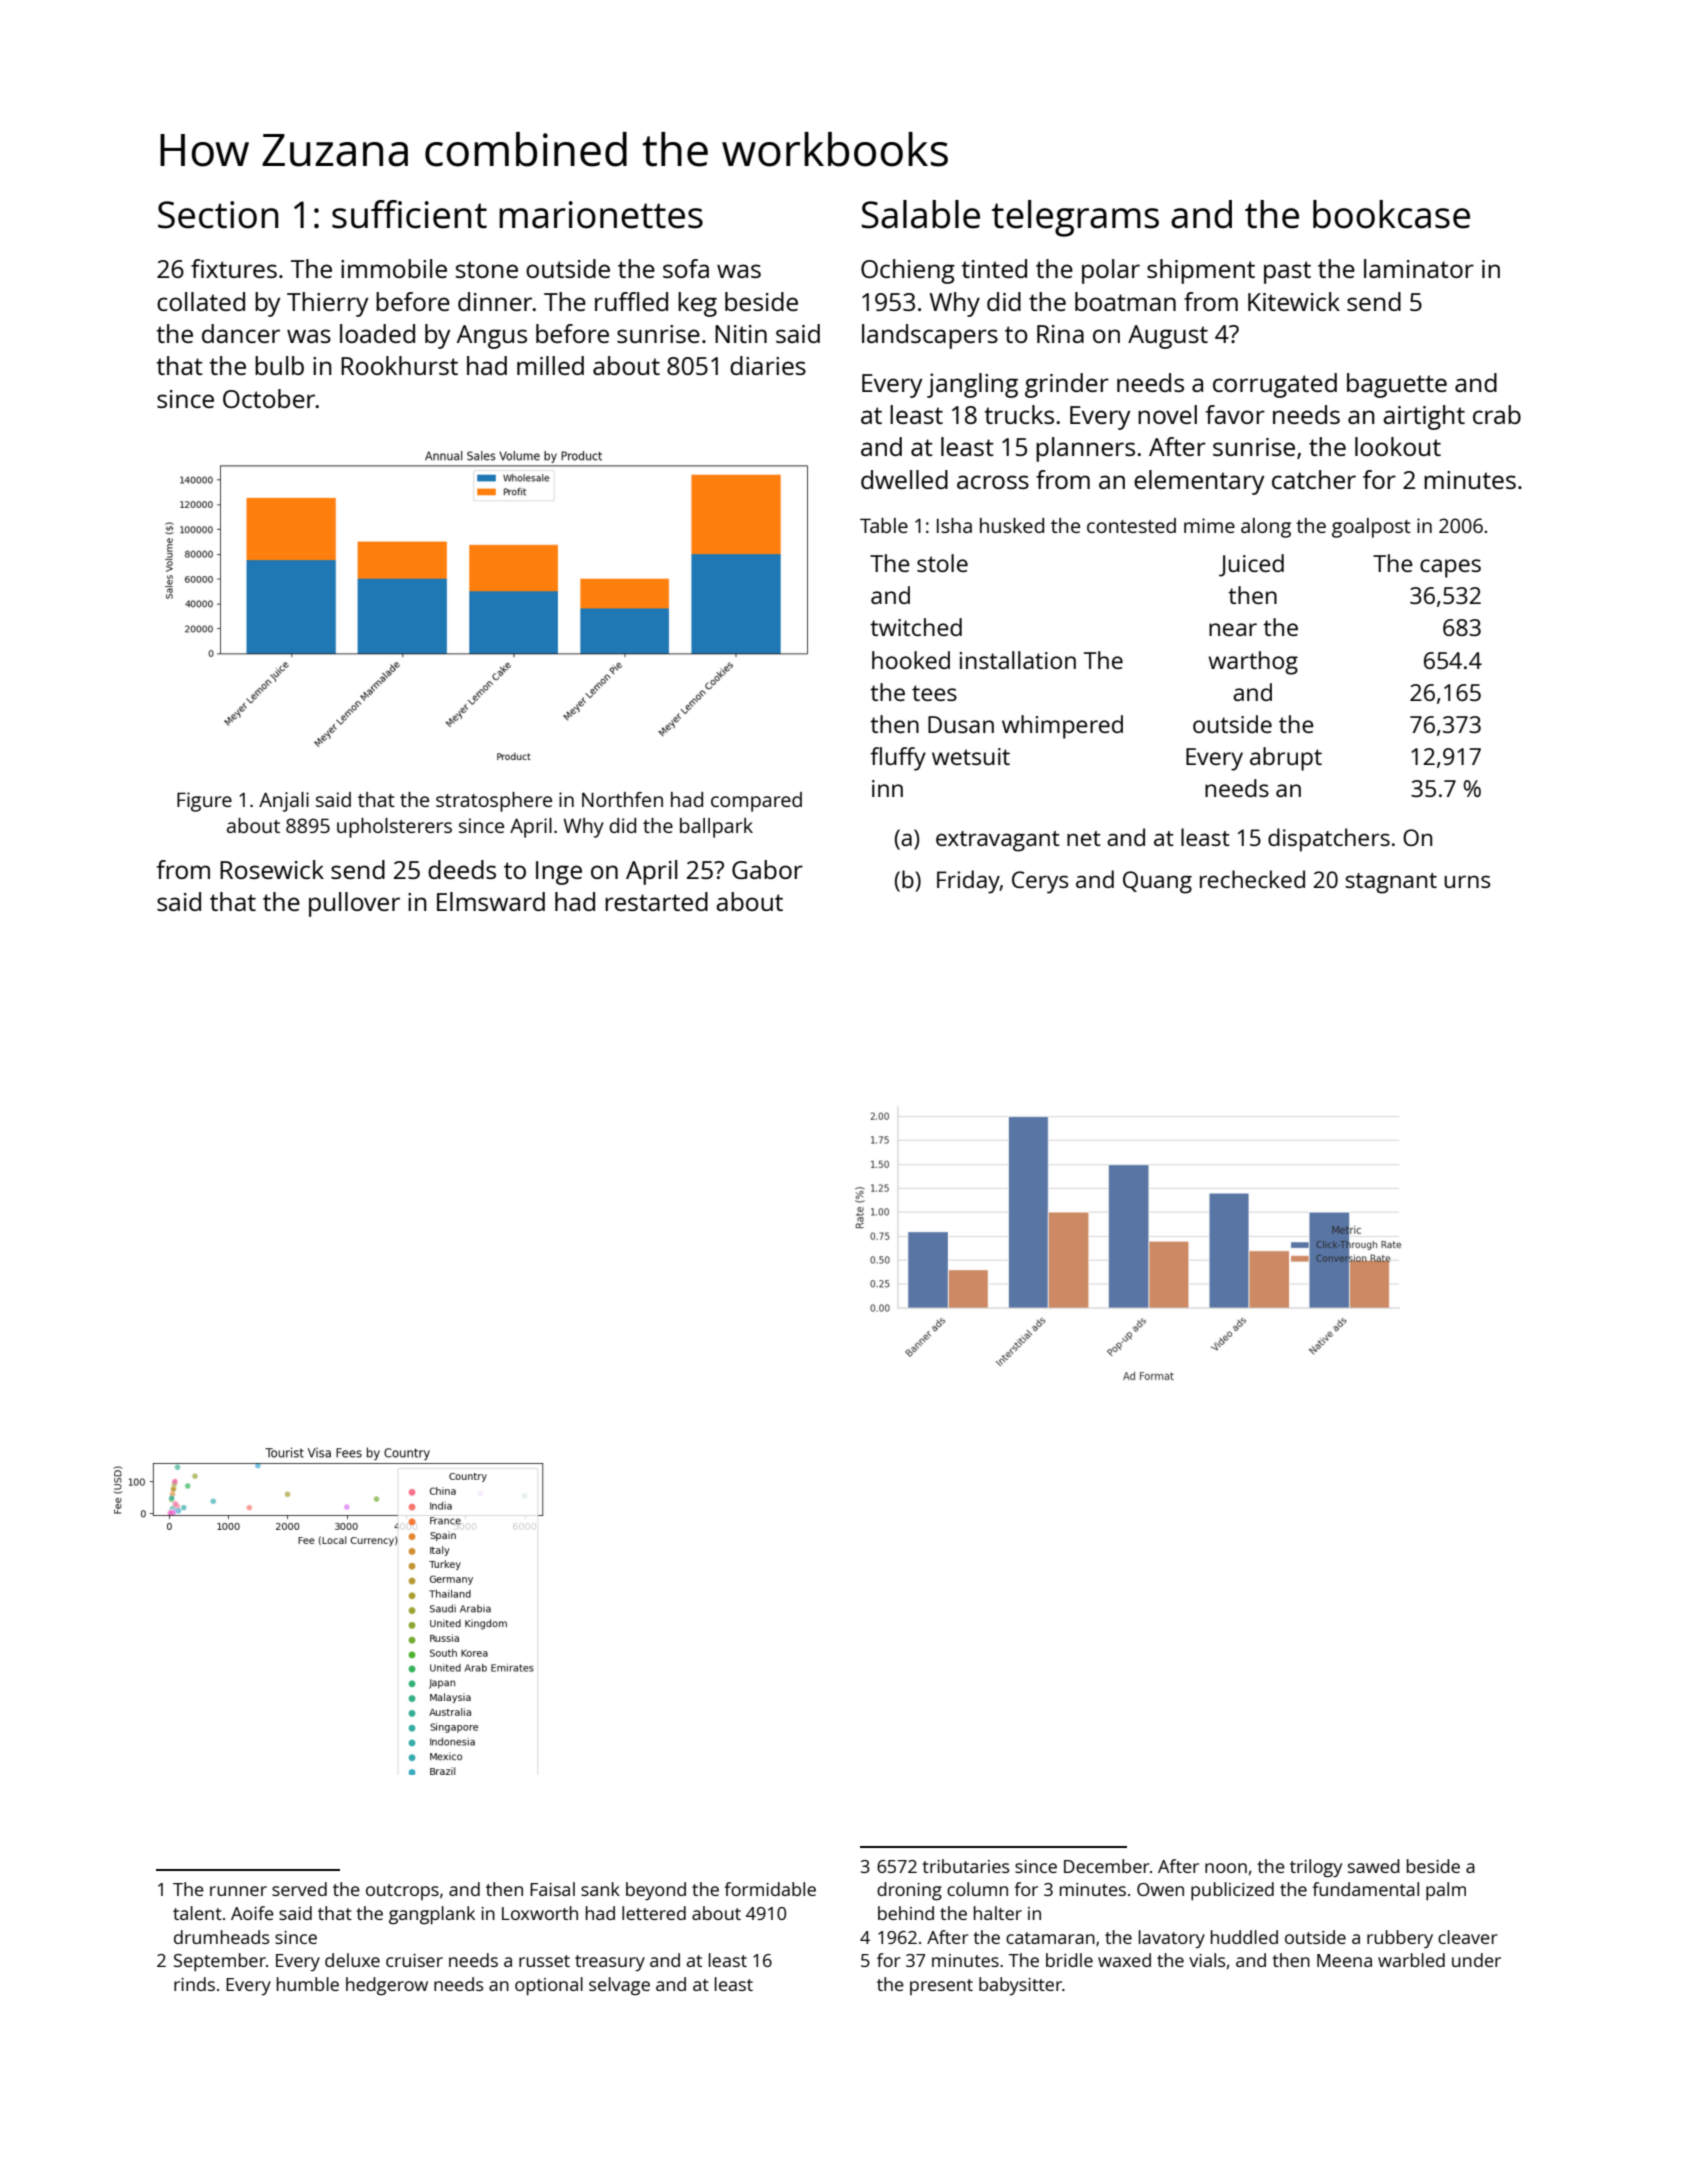 The width and height of the image is (1683, 2178). Describe the element at coordinates (299, 1889) in the image. I see `served` at that location.
